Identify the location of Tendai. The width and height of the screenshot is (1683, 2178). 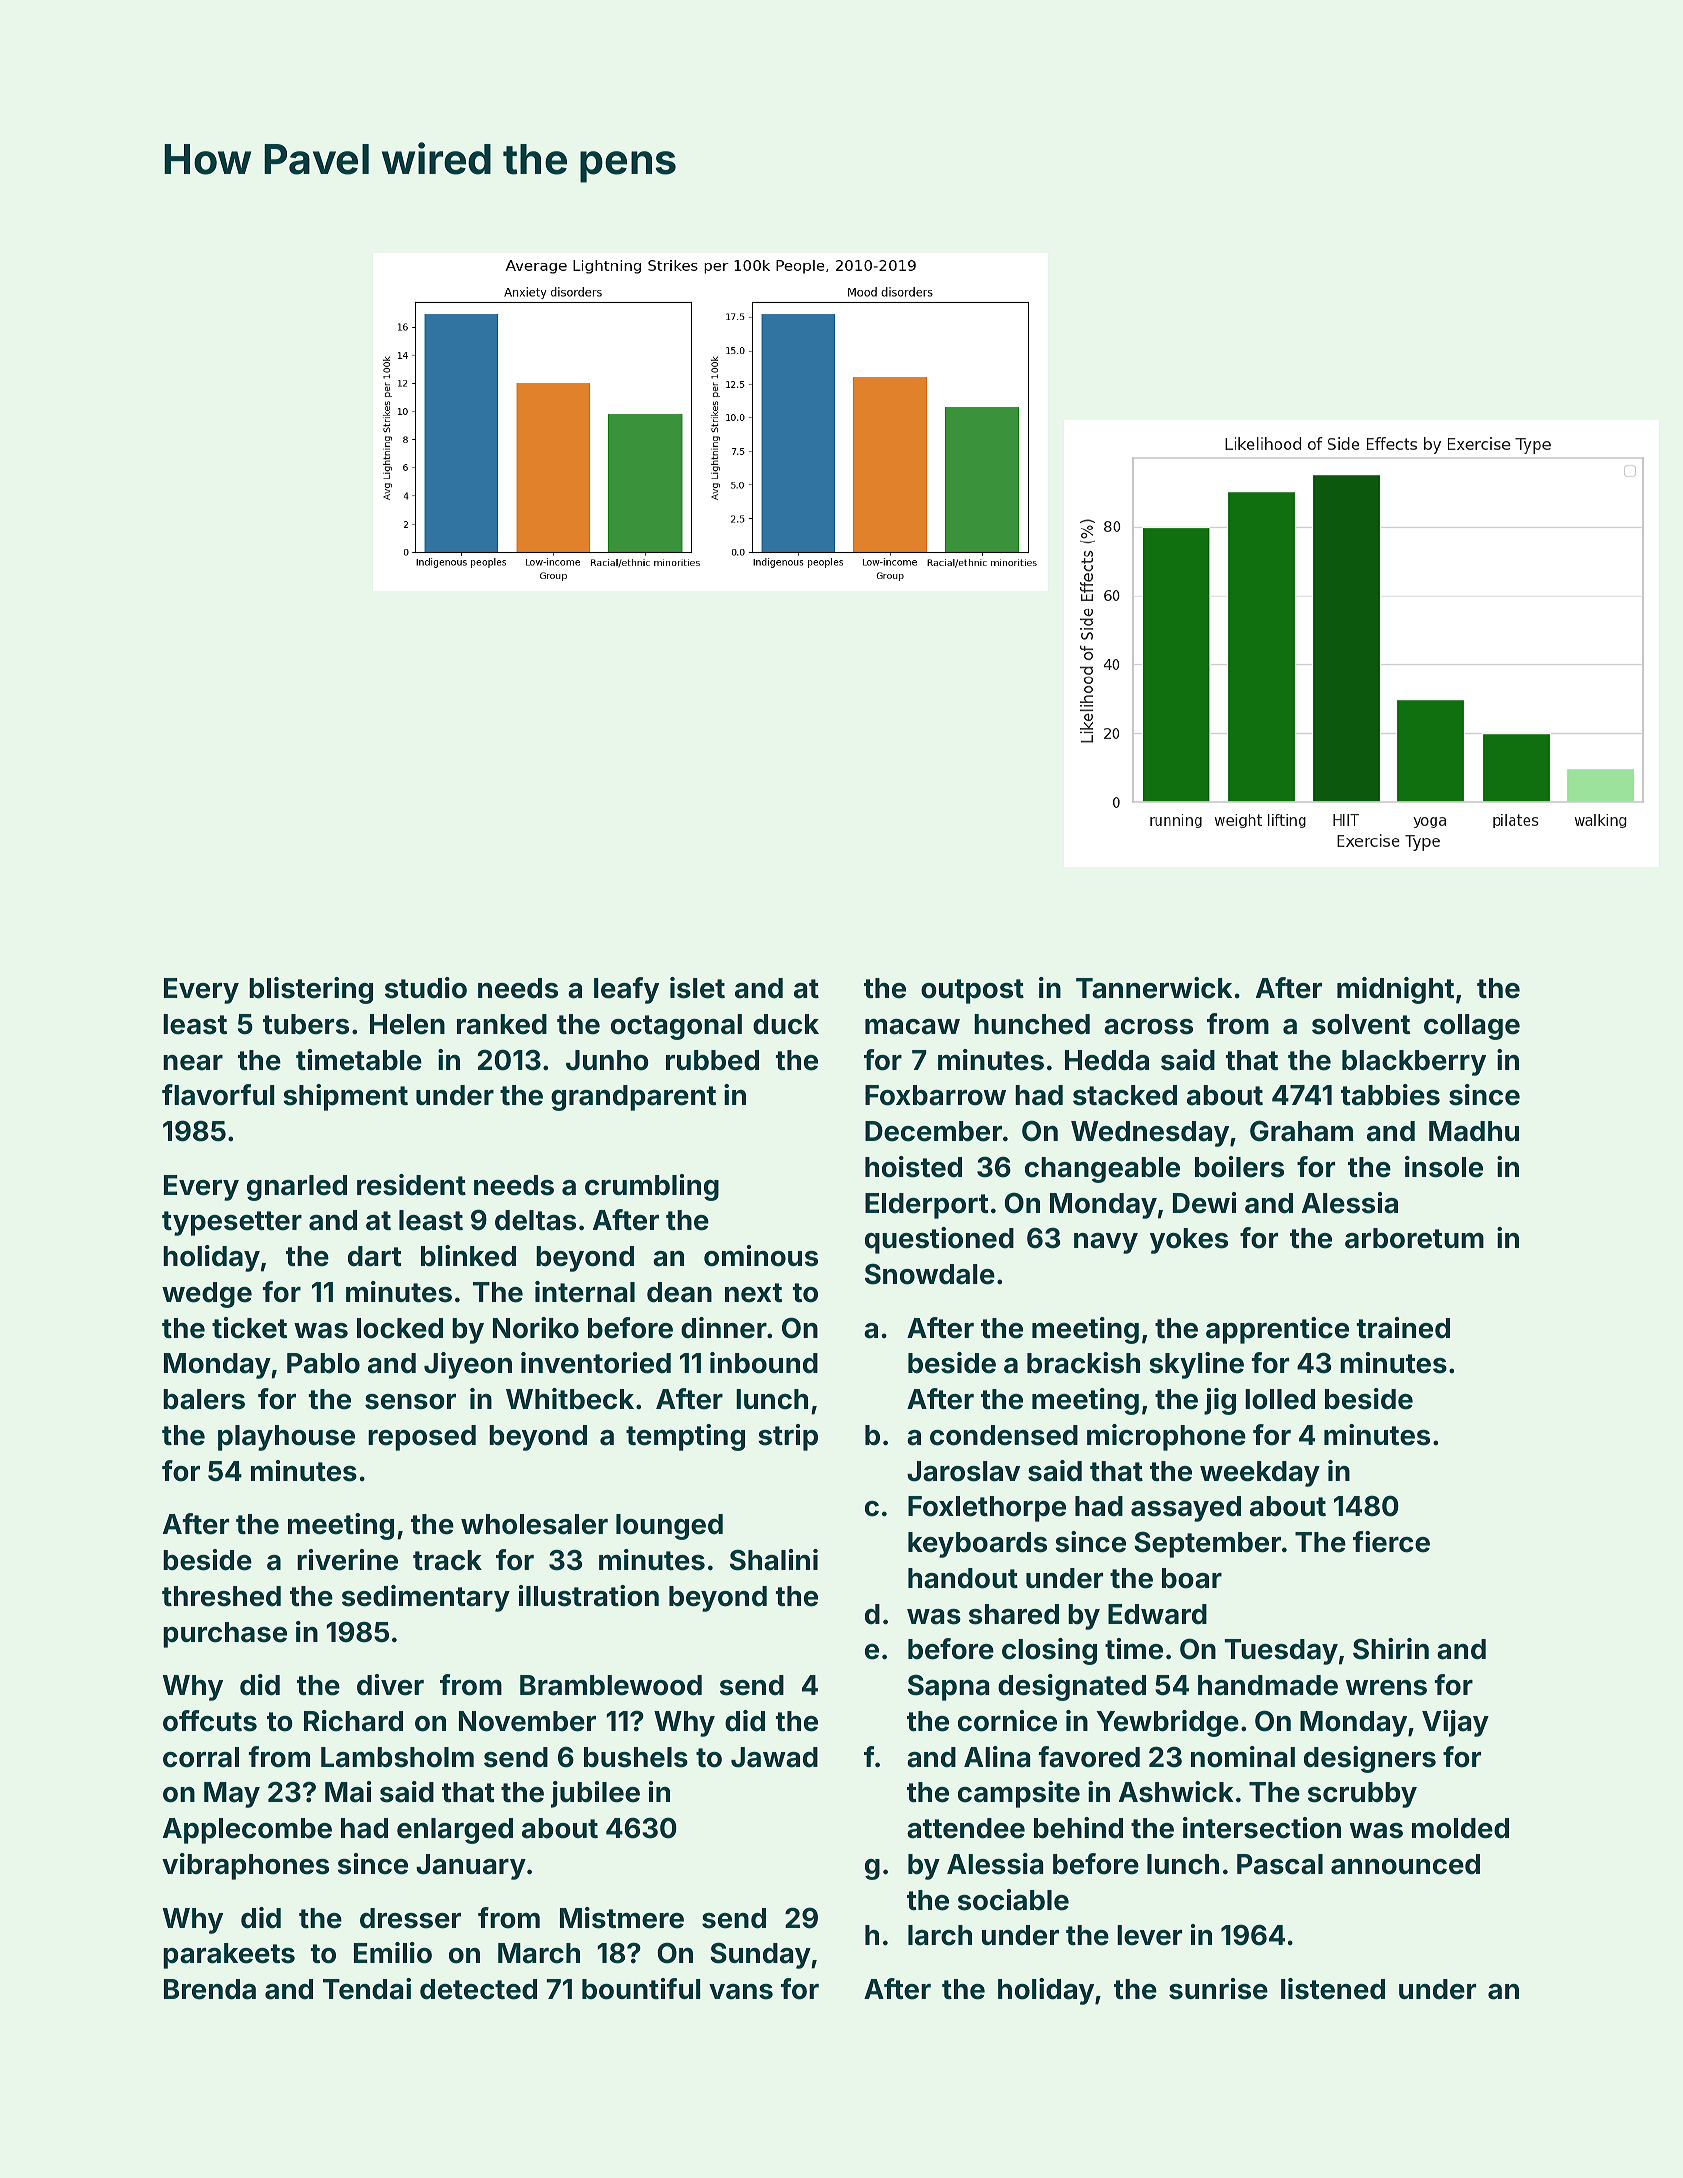
(367, 1989).
